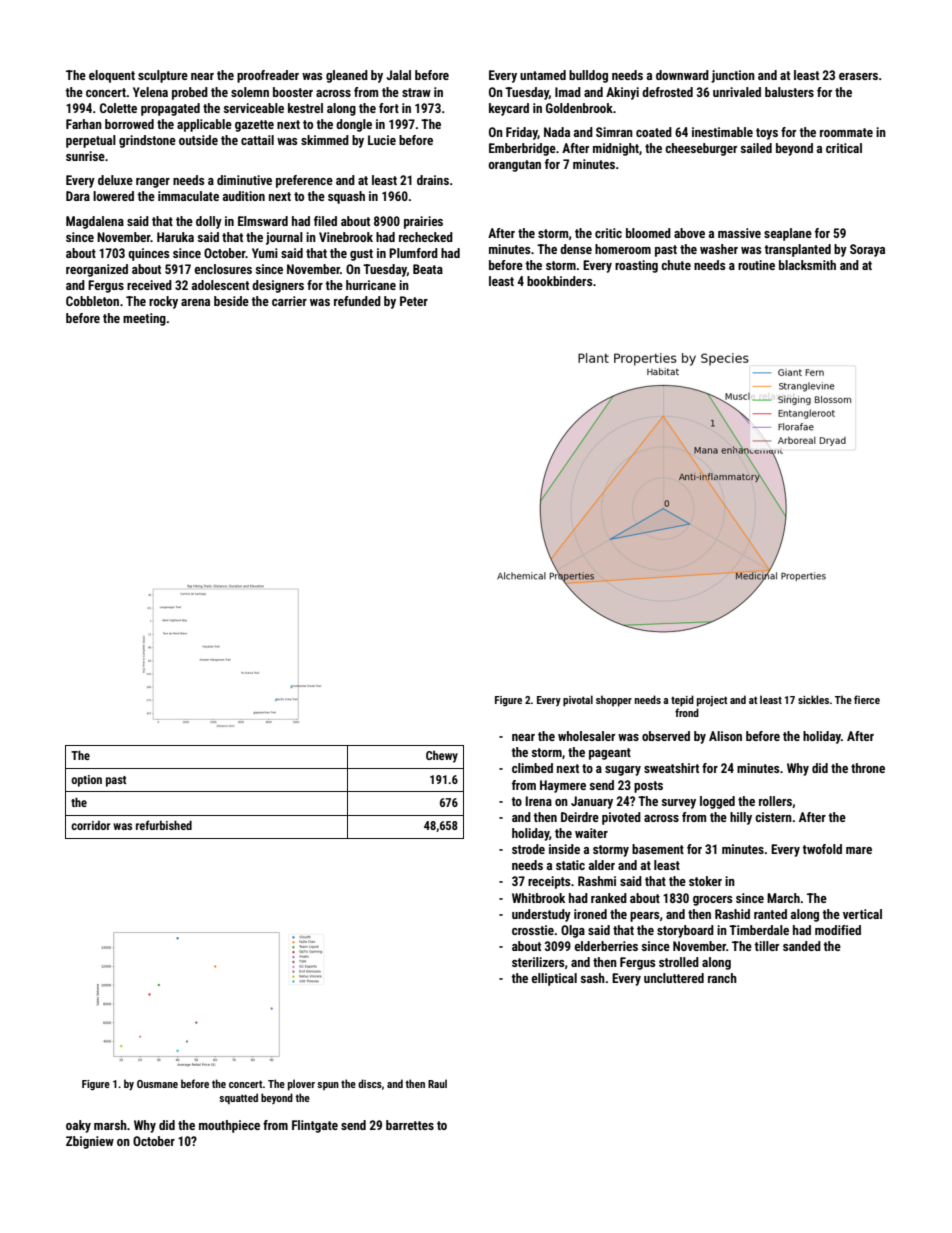  Describe the element at coordinates (442, 757) in the image. I see `Chewy` at that location.
